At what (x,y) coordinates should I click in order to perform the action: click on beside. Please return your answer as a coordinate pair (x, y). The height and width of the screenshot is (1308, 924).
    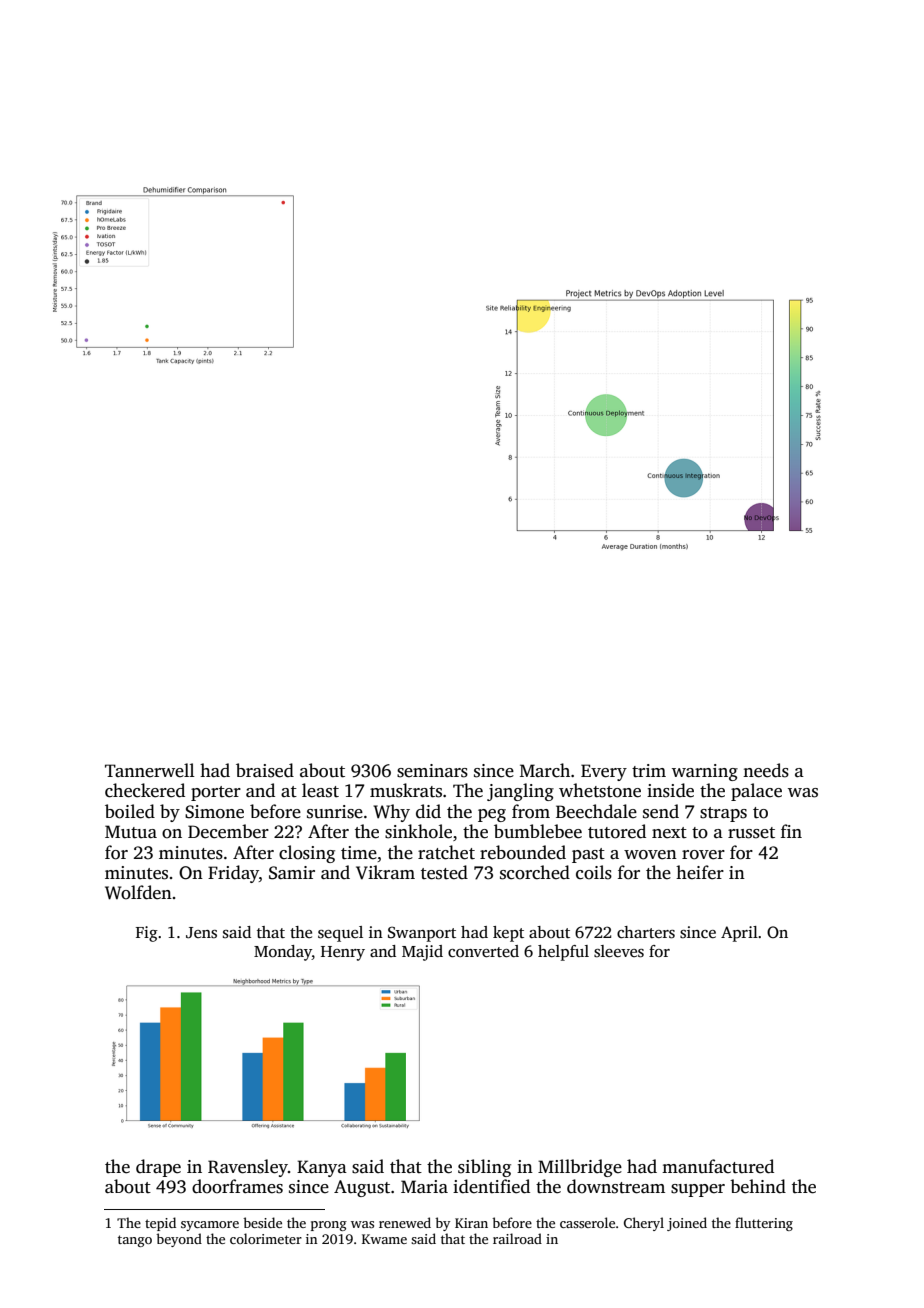
    Looking at the image, I should click on (262, 1222).
